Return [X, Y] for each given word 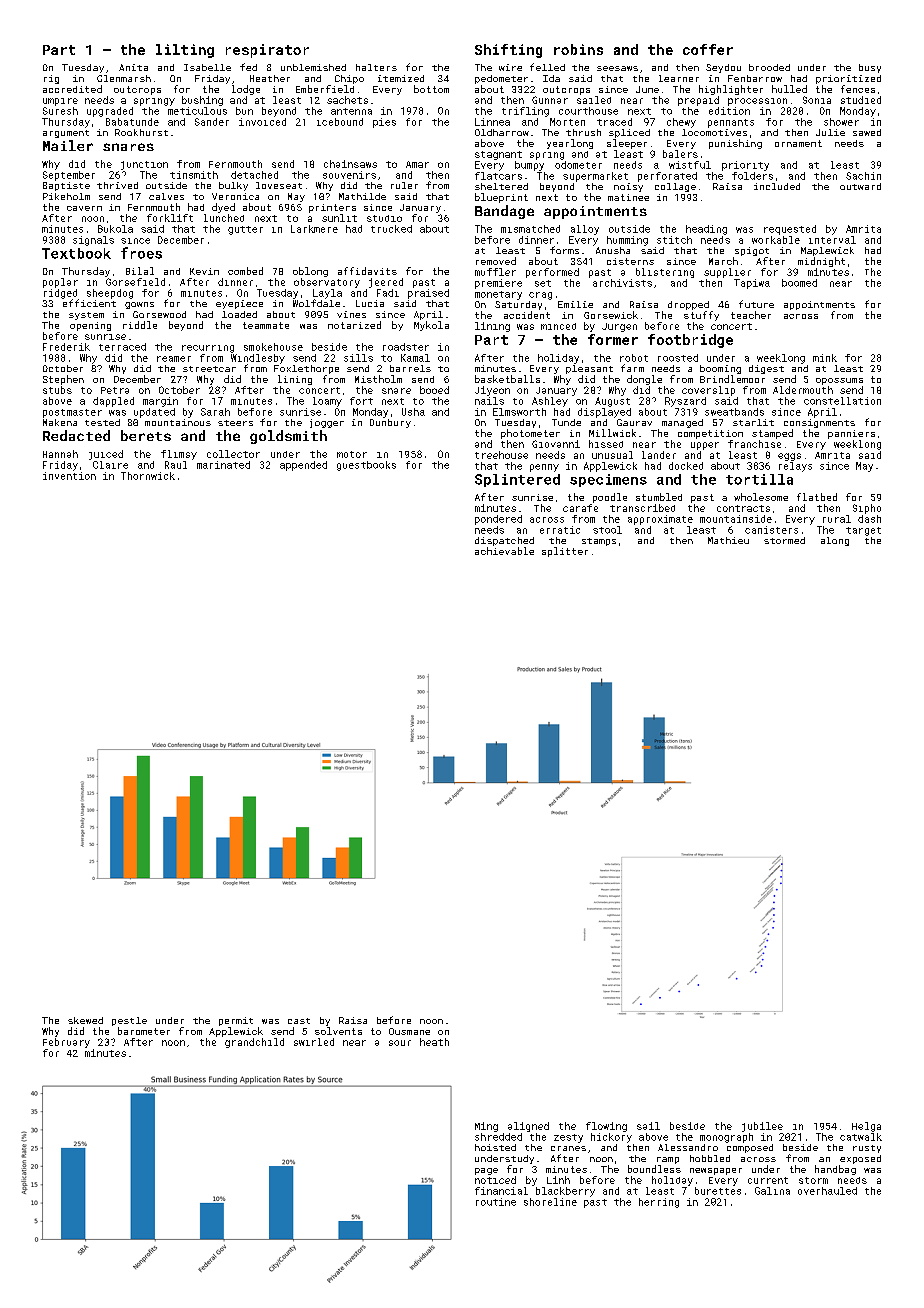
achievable [504, 551]
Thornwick [148, 476]
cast [299, 1021]
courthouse [588, 111]
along [835, 541]
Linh [558, 1180]
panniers [851, 434]
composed [750, 1148]
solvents [338, 1031]
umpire [60, 102]
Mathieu [728, 540]
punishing [735, 144]
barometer [144, 1031]
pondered [498, 520]
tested [102, 422]
